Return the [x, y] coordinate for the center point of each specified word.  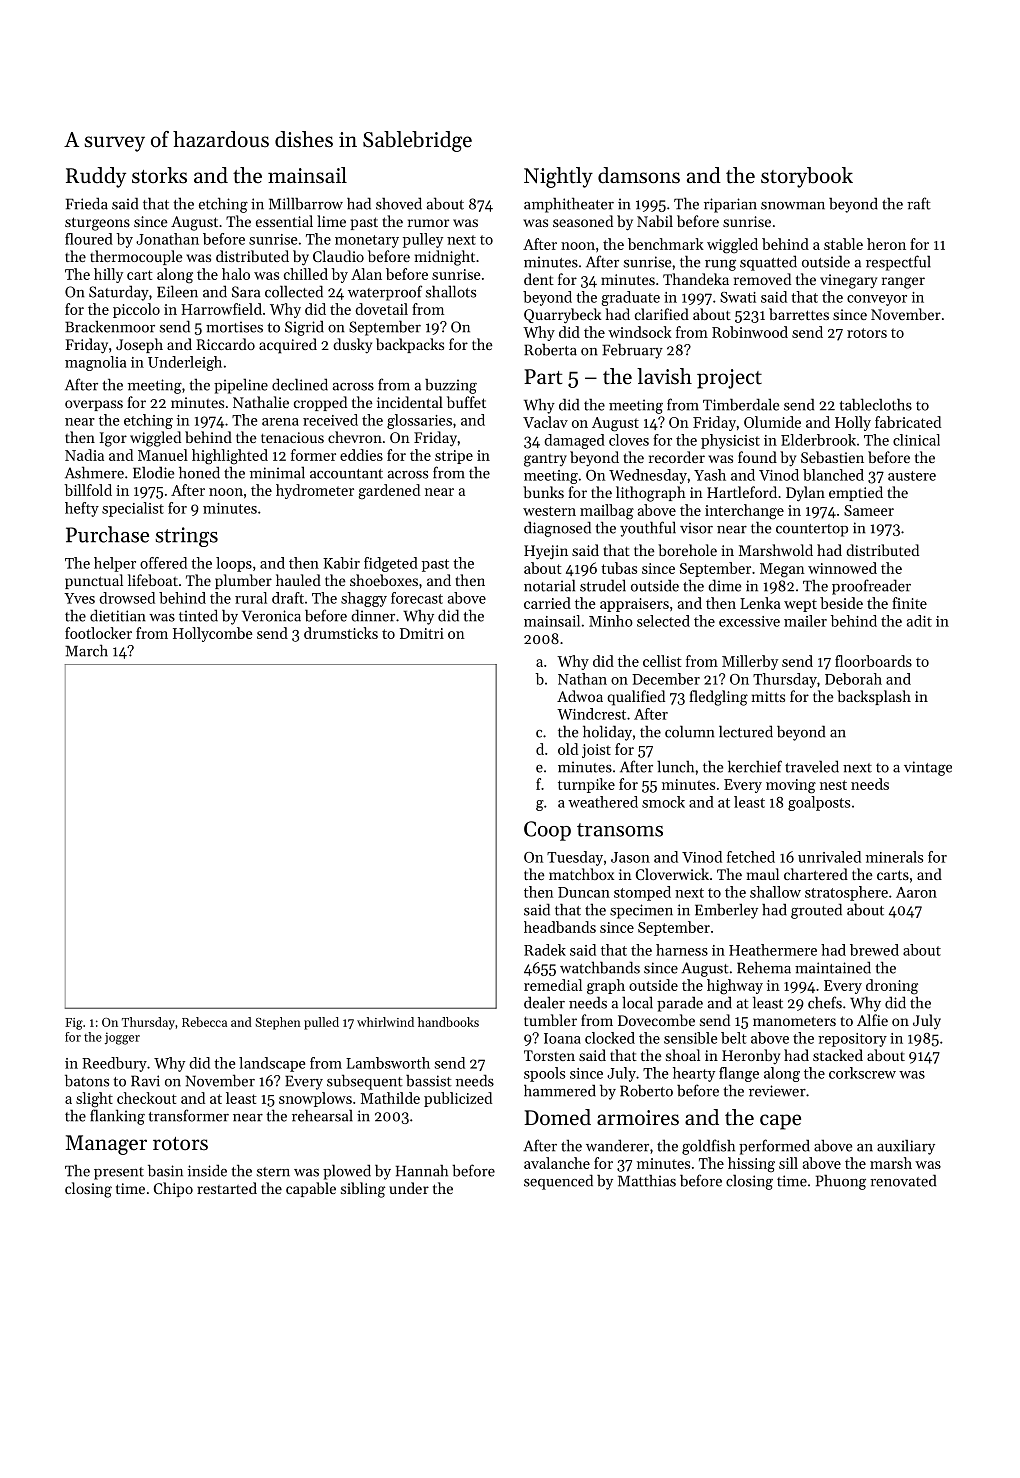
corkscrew [862, 1073]
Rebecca [204, 1022]
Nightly [558, 177]
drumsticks [341, 633]
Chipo [173, 1189]
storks [159, 175]
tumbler [550, 1020]
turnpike [586, 785]
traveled [812, 766]
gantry [545, 460]
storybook [807, 177]
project [729, 379]
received [330, 420]
